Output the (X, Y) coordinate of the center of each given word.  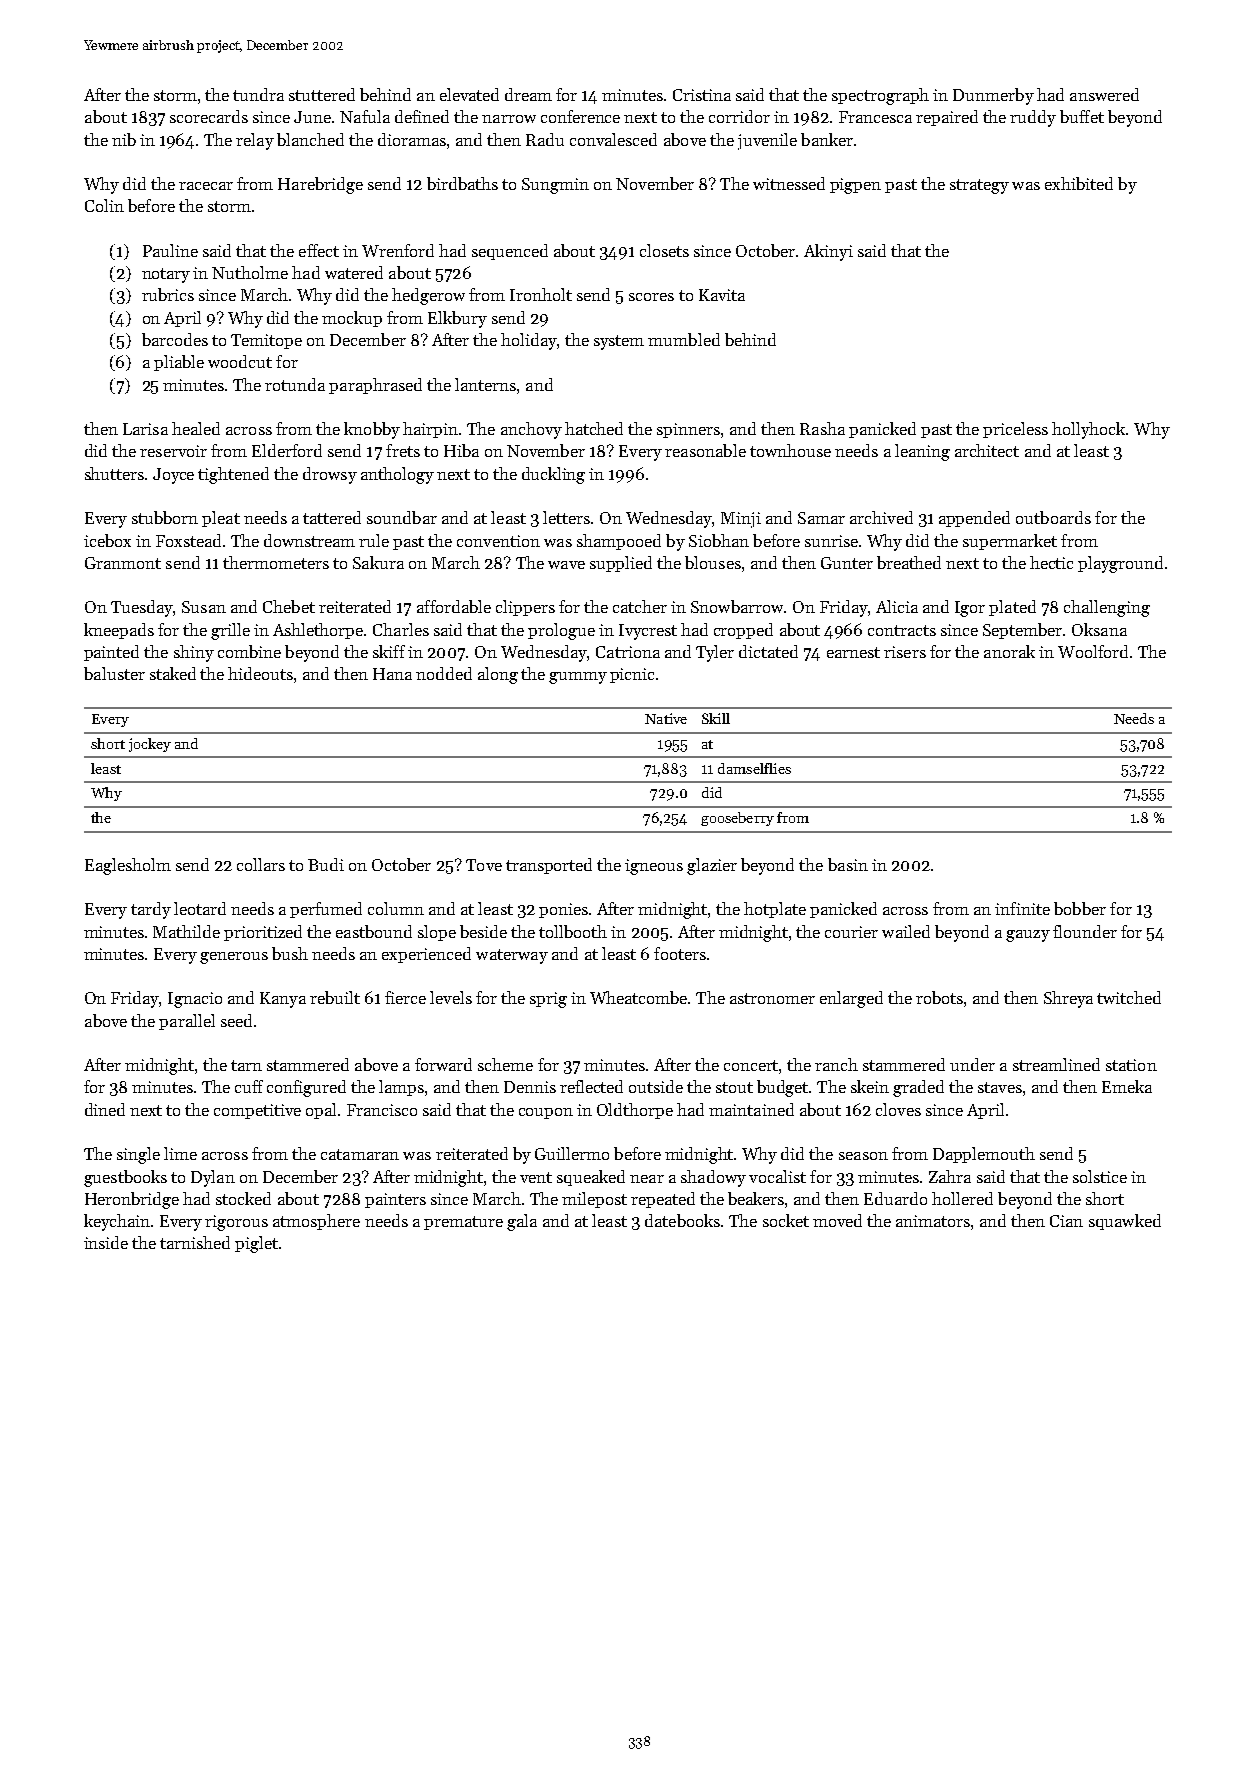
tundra (258, 94)
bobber (1080, 908)
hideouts (260, 673)
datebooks (682, 1220)
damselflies (754, 768)
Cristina (702, 95)
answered (1104, 94)
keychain (117, 1222)
